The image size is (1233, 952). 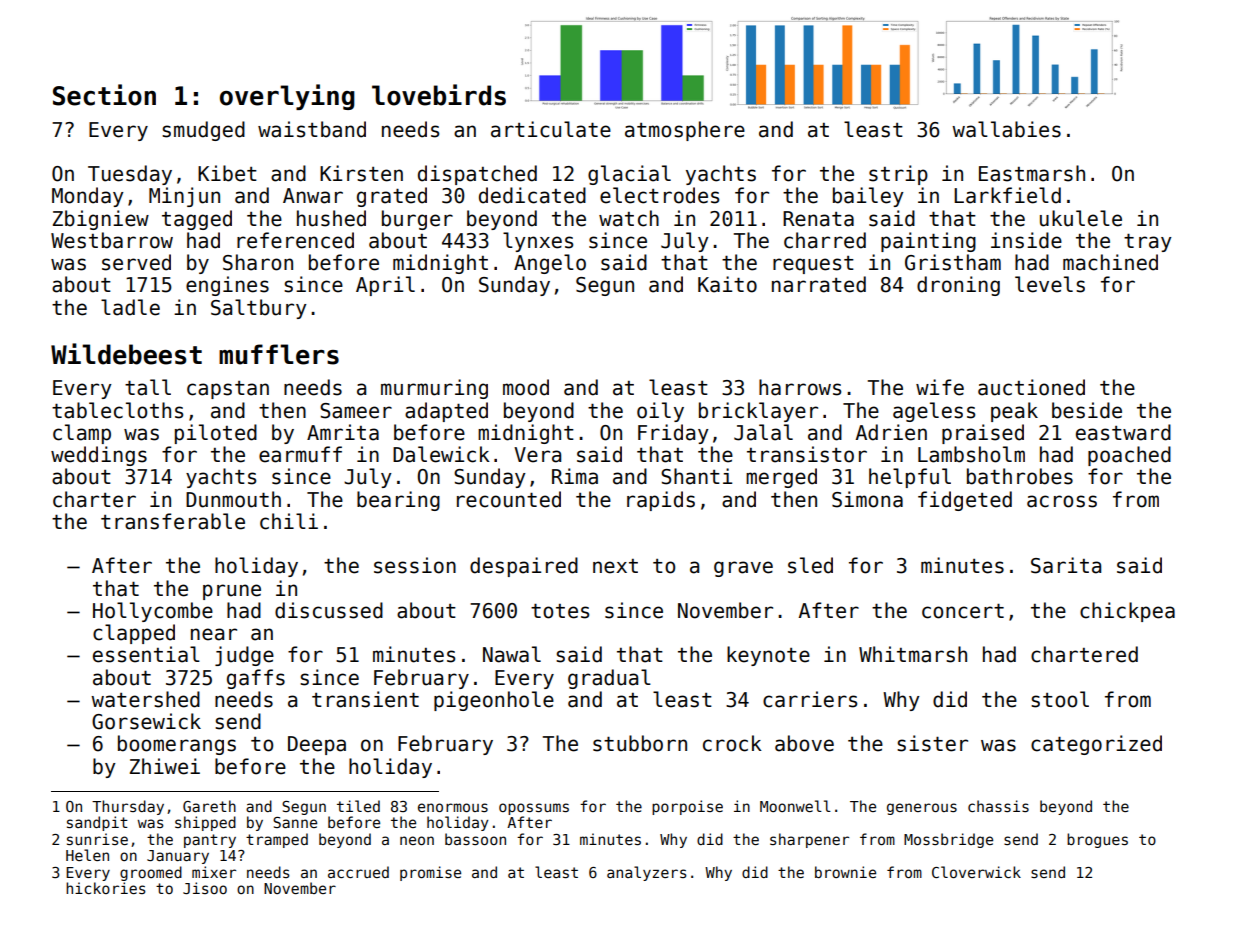 What do you see at coordinates (795, 806) in the screenshot?
I see `Moonwell` at bounding box center [795, 806].
